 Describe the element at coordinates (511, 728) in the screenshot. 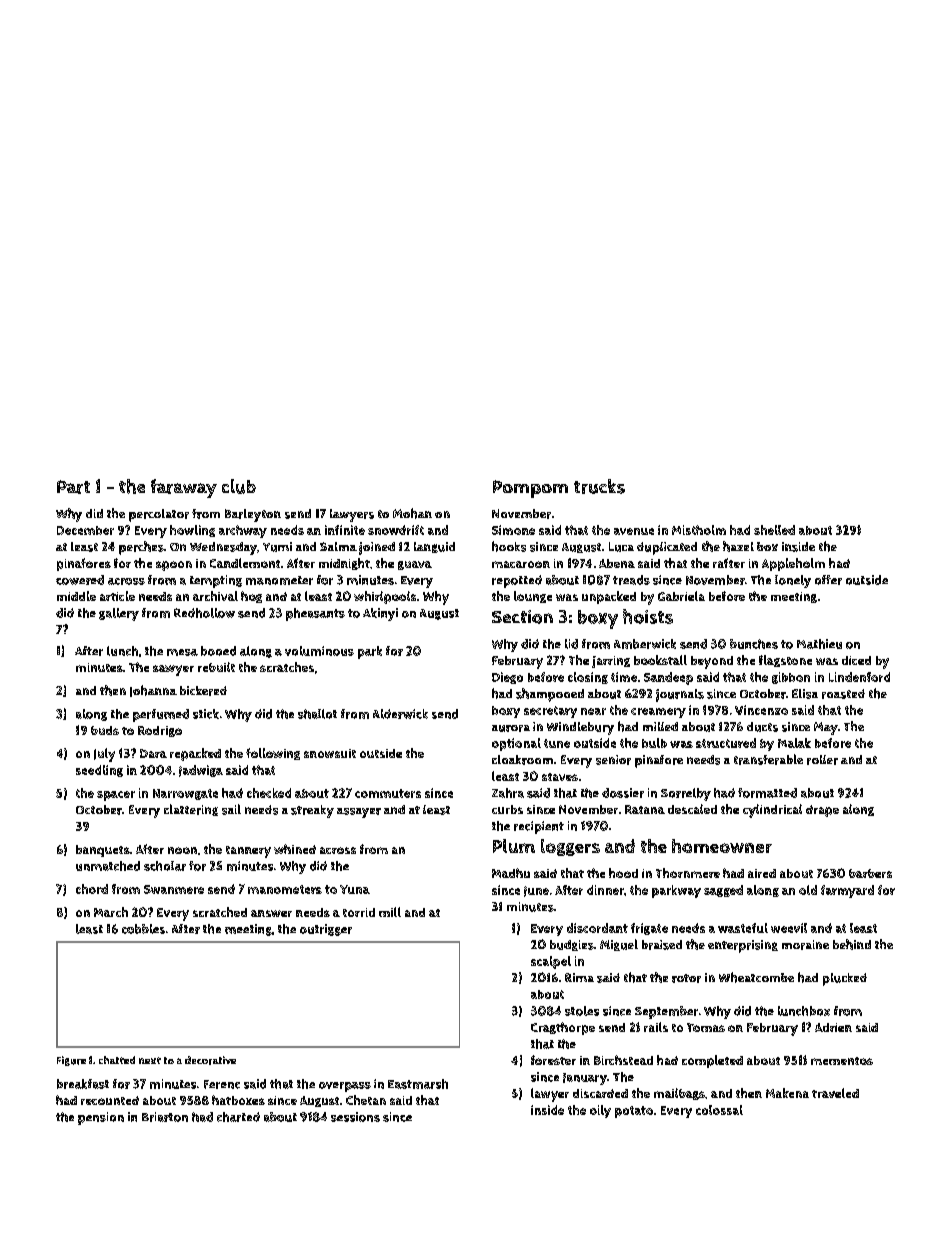

I see `aurora` at that location.
